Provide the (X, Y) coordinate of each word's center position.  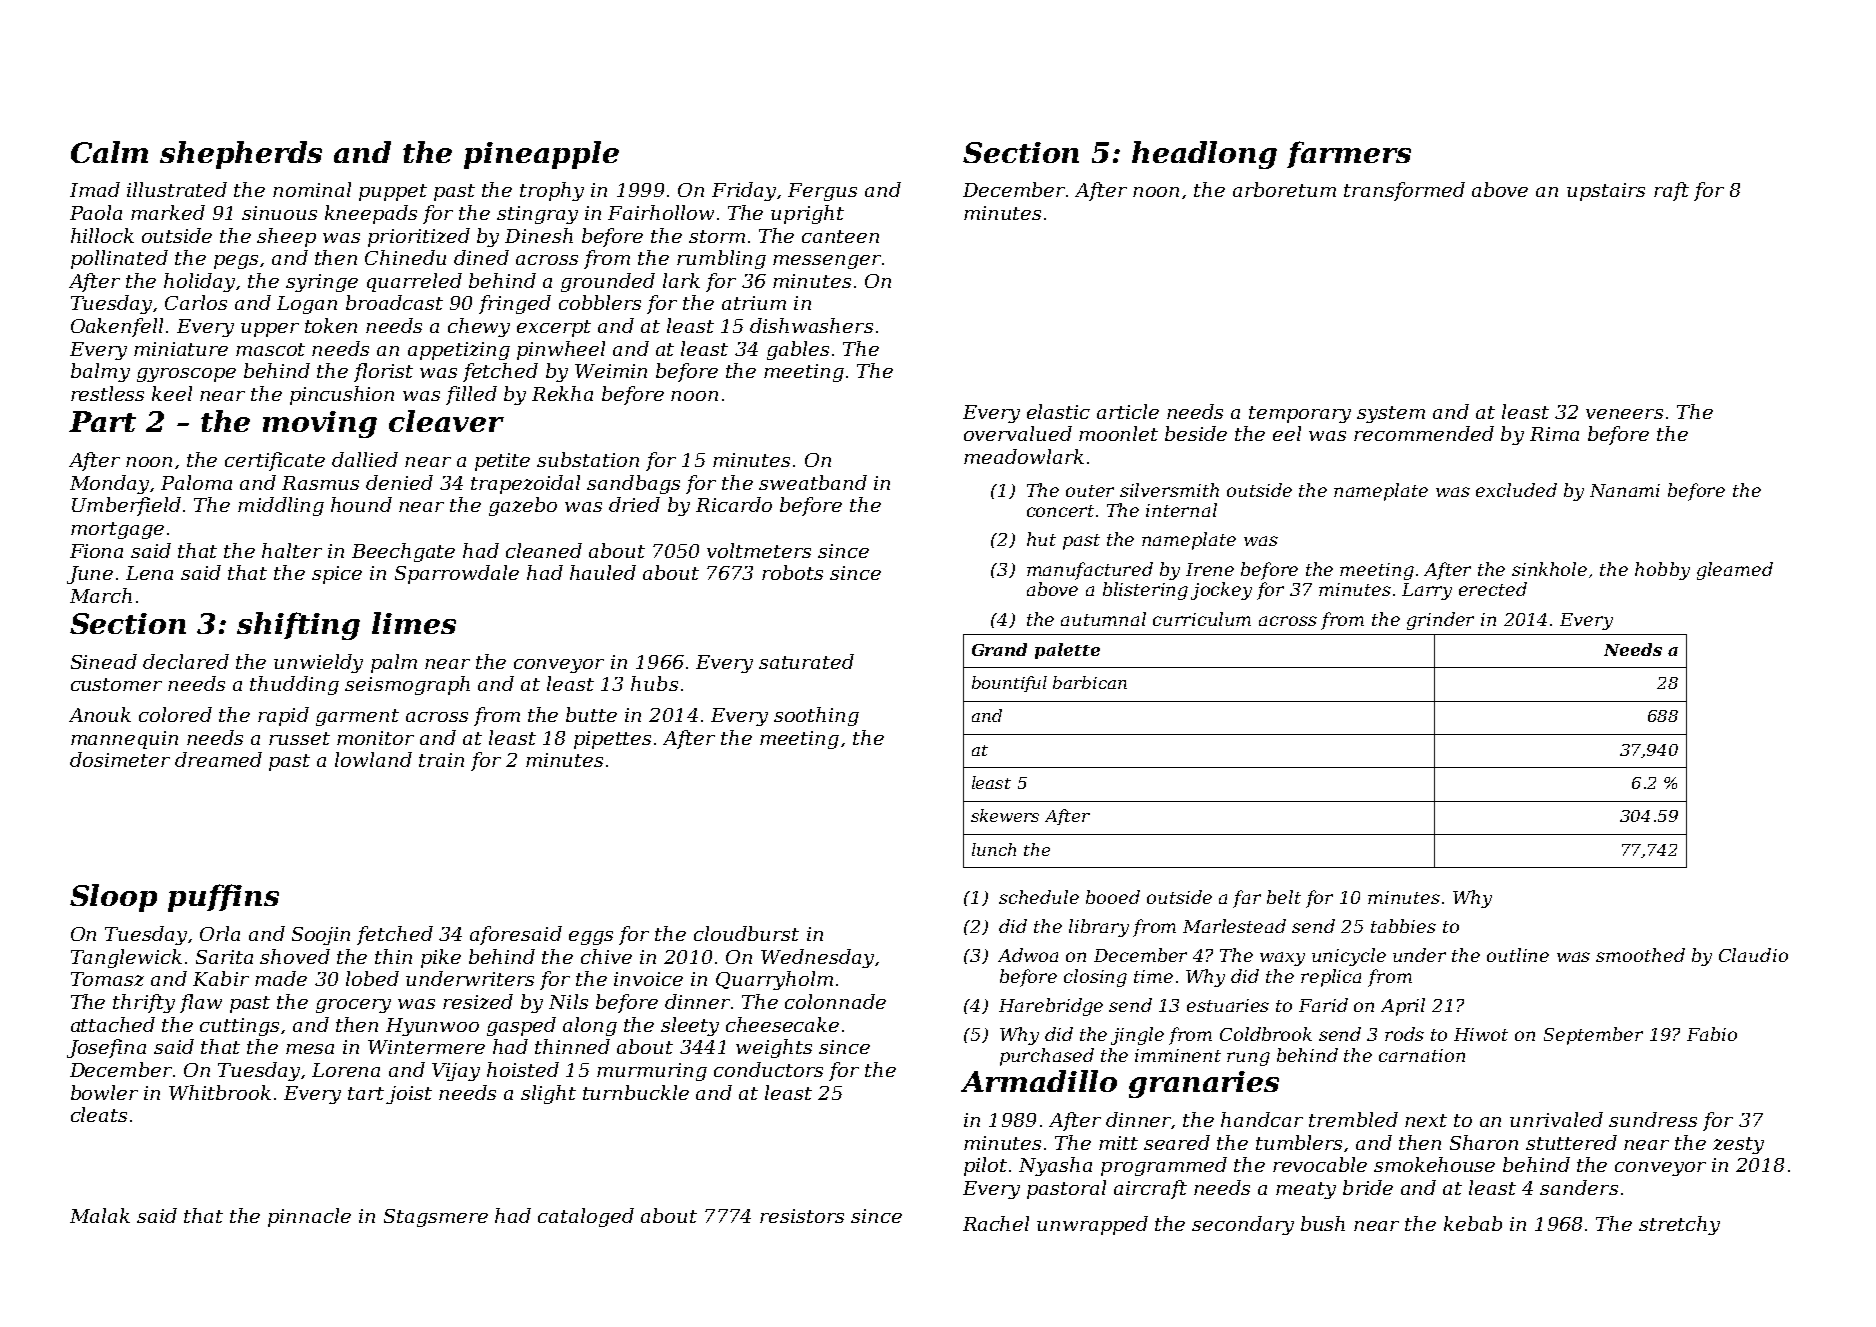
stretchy (1679, 1225)
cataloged (586, 1217)
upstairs (1606, 192)
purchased (1047, 1057)
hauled (603, 572)
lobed (372, 978)
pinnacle (309, 1217)
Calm (109, 152)
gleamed (1735, 571)
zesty (1738, 1145)
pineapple (541, 155)
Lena (149, 573)
